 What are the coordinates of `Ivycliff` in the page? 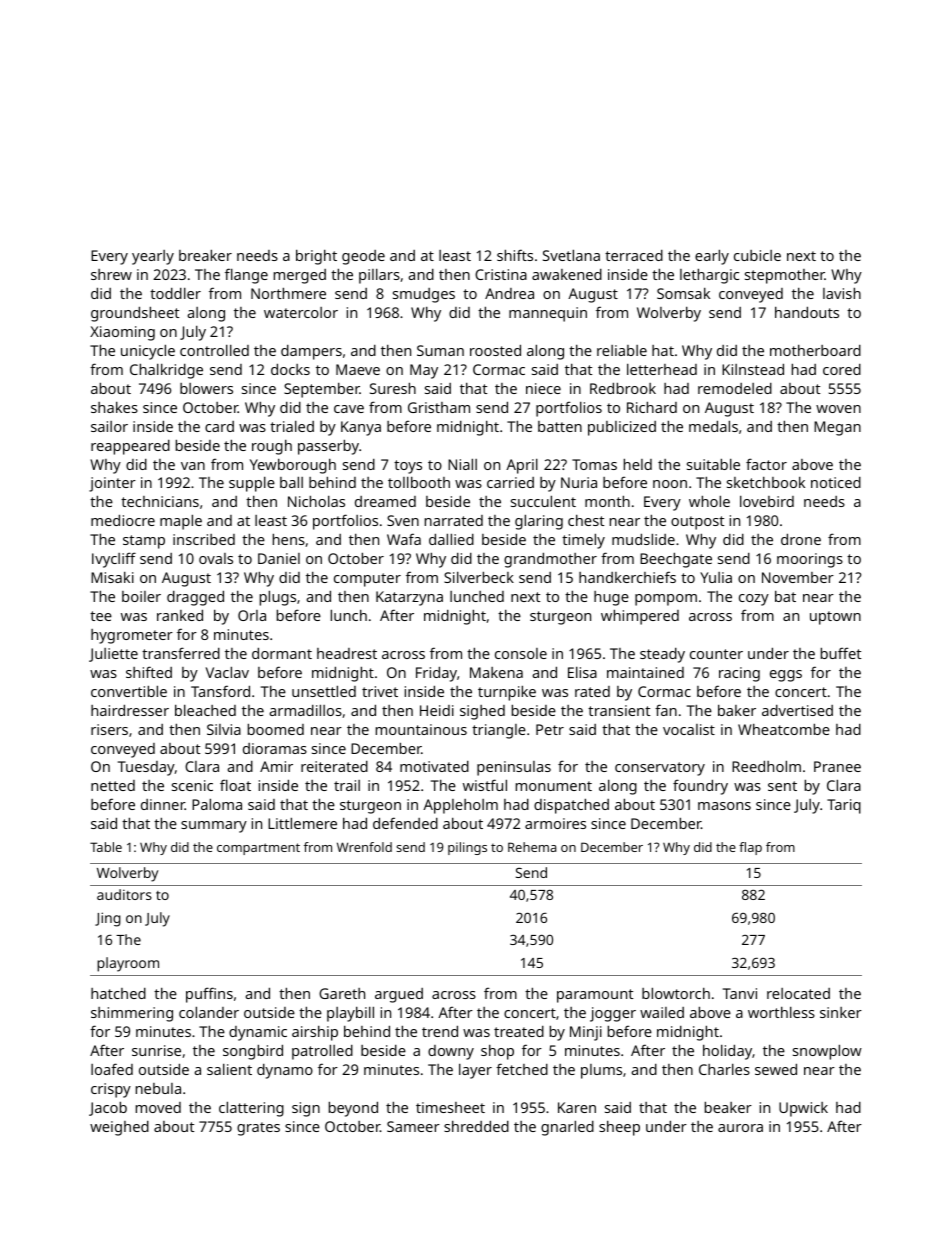 It's located at (114, 560).
